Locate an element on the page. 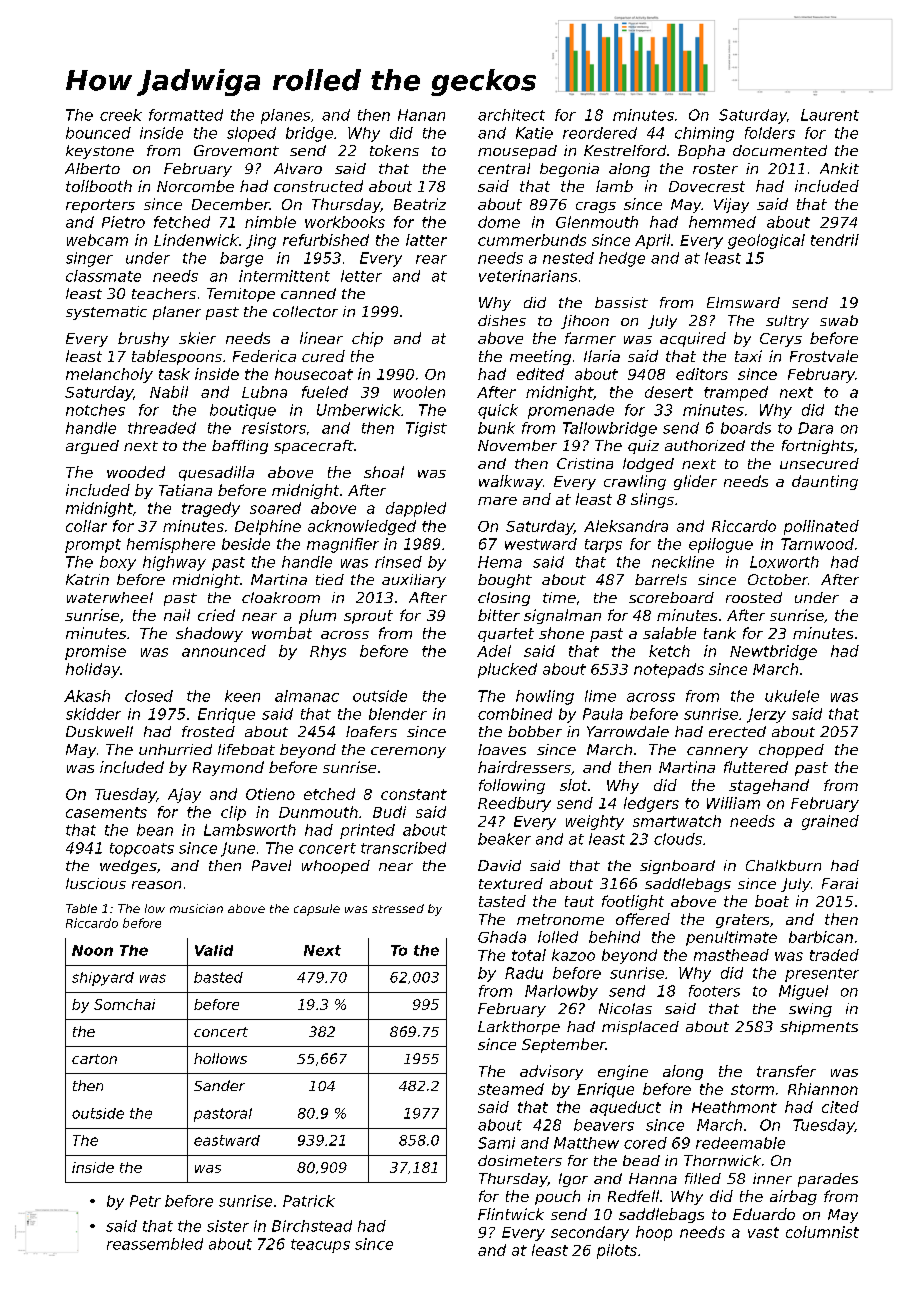 The height and width of the document is (1308, 924). teacups is located at coordinates (320, 1246).
